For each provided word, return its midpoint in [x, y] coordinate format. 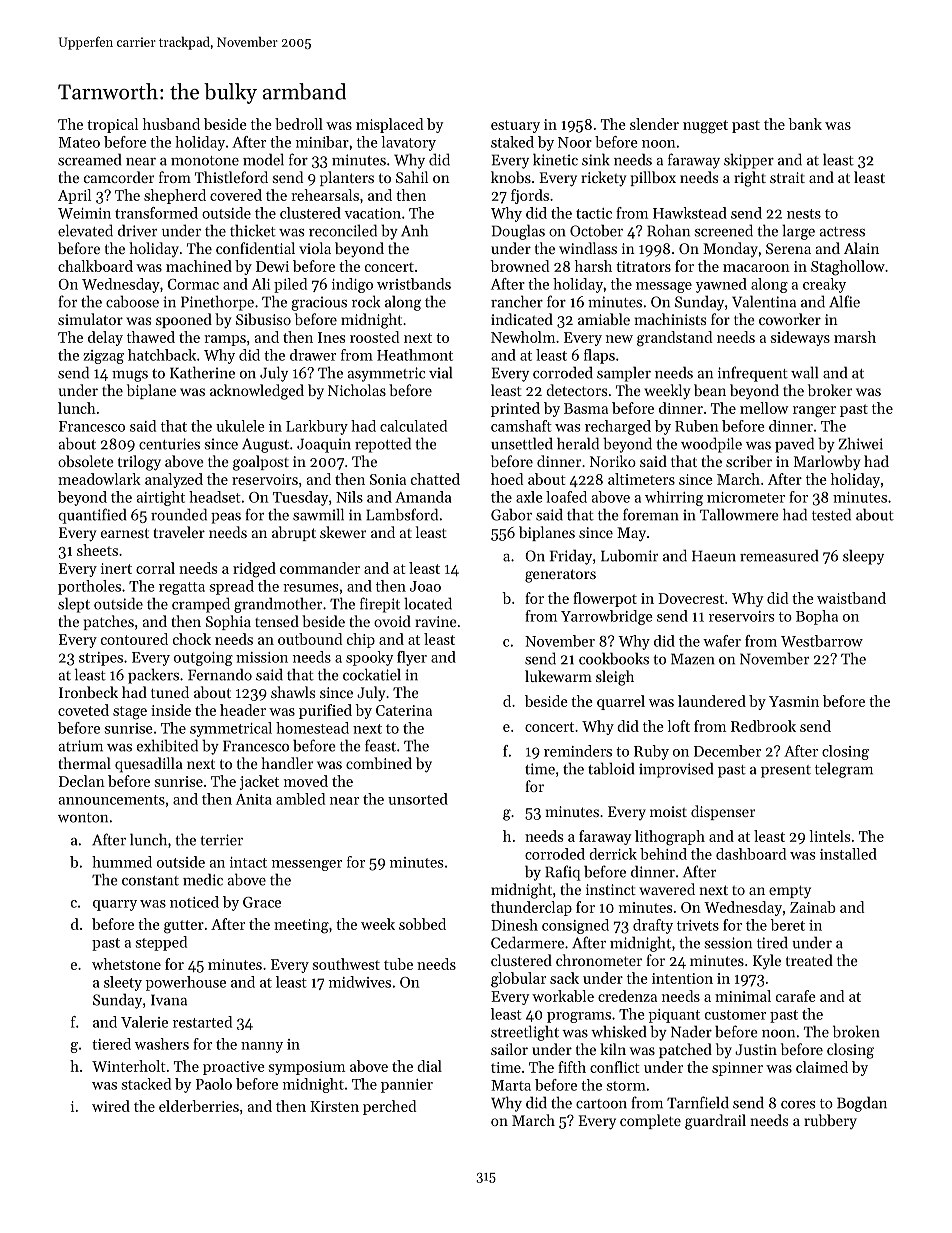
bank [805, 124]
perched [389, 1107]
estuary [515, 126]
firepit [380, 605]
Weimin [84, 213]
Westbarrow [822, 641]
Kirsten [334, 1106]
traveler [179, 532]
